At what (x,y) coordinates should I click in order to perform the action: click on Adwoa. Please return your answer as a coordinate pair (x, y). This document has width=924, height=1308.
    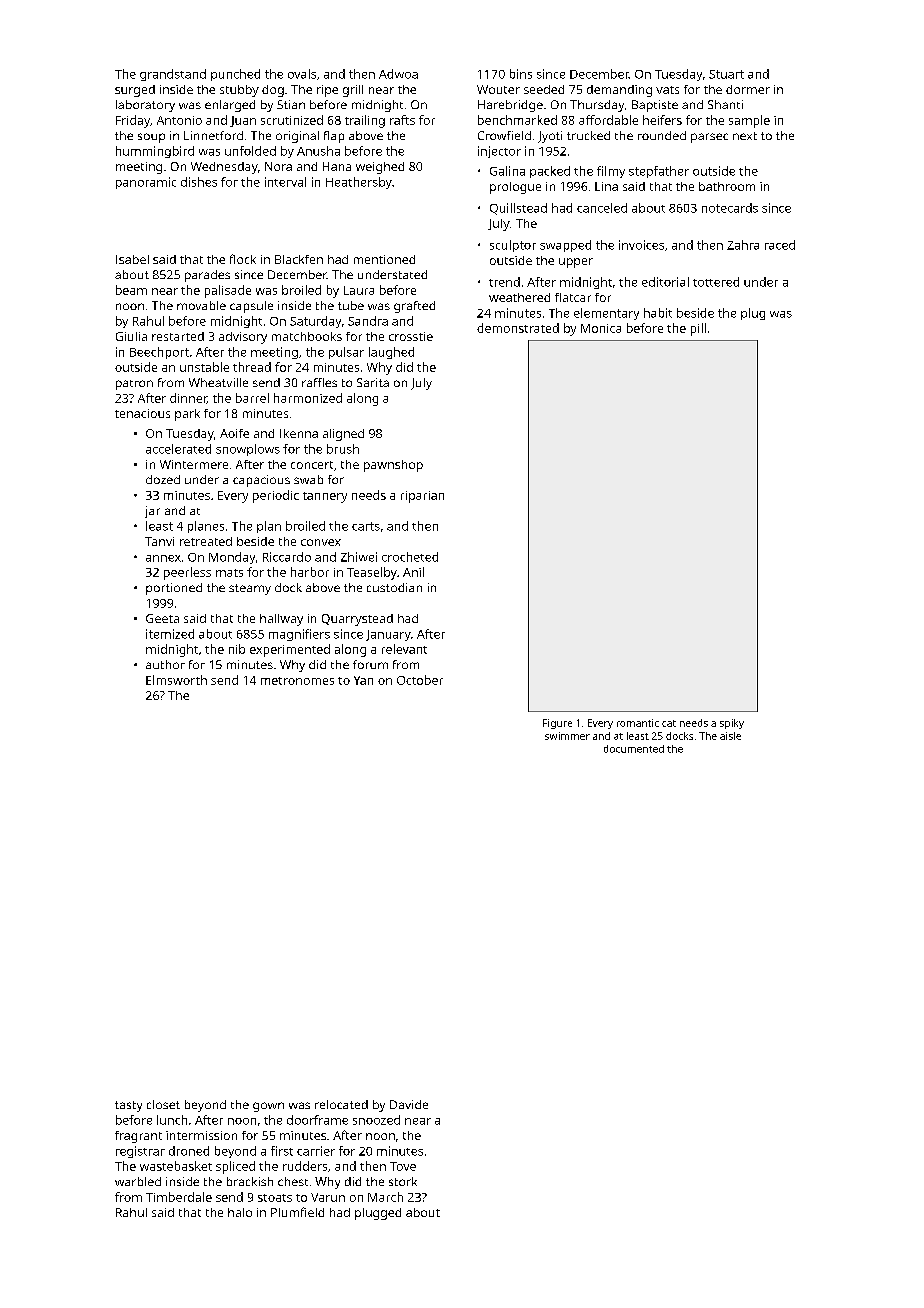
    Looking at the image, I should click on (398, 74).
